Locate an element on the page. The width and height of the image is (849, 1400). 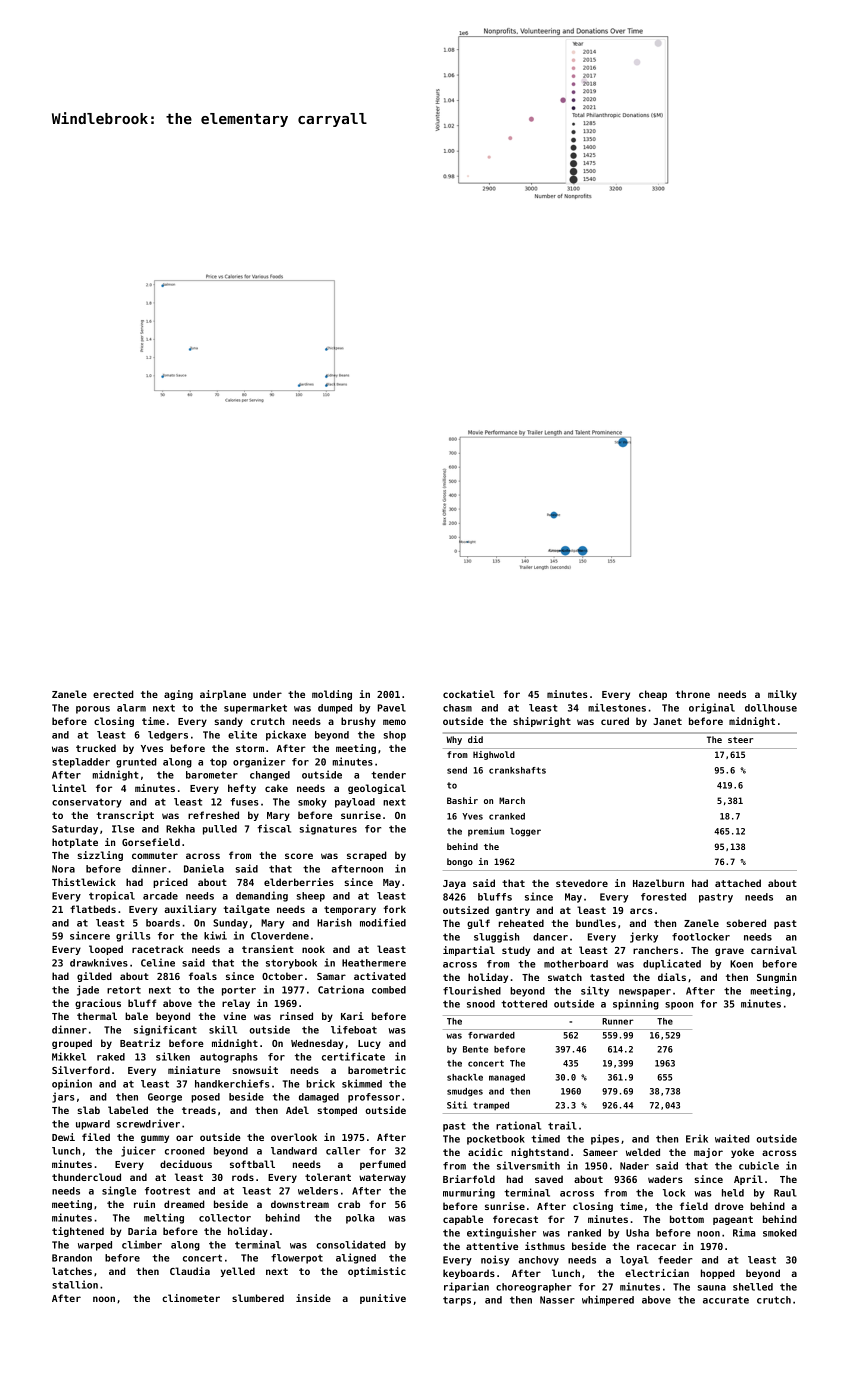
slumbered is located at coordinates (258, 1298).
